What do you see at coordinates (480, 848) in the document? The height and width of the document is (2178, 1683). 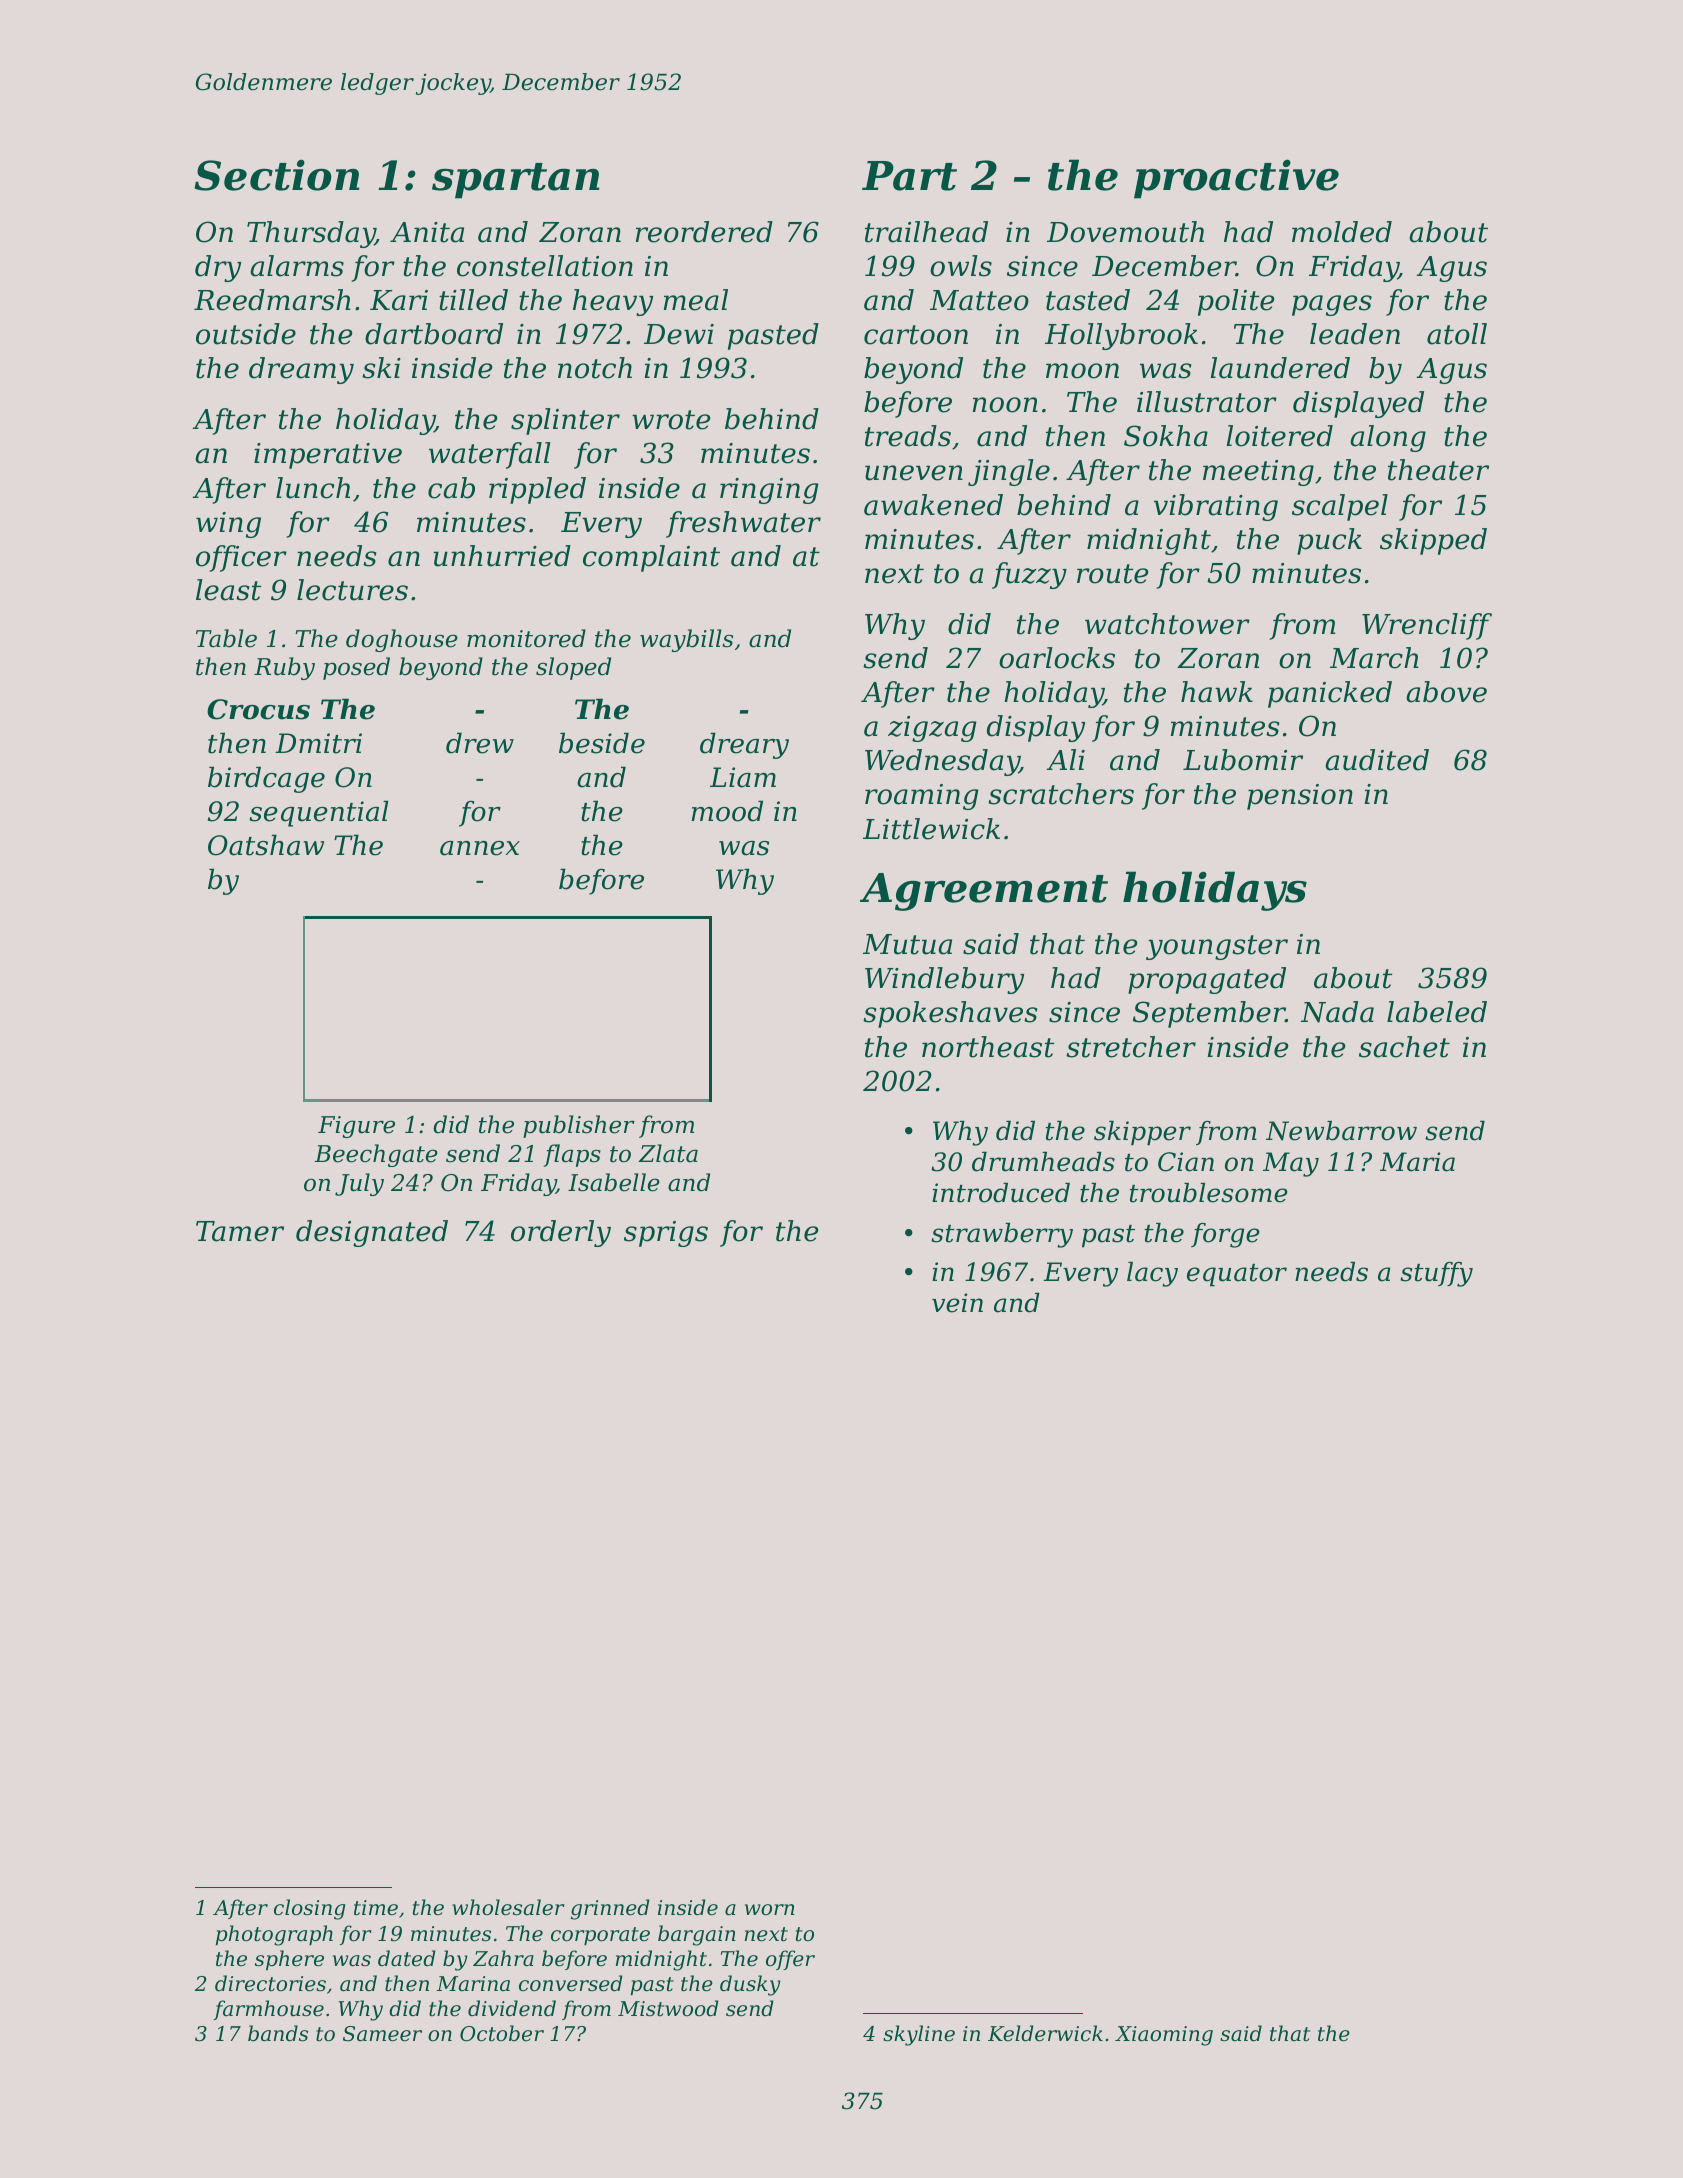 I see `annex` at bounding box center [480, 848].
